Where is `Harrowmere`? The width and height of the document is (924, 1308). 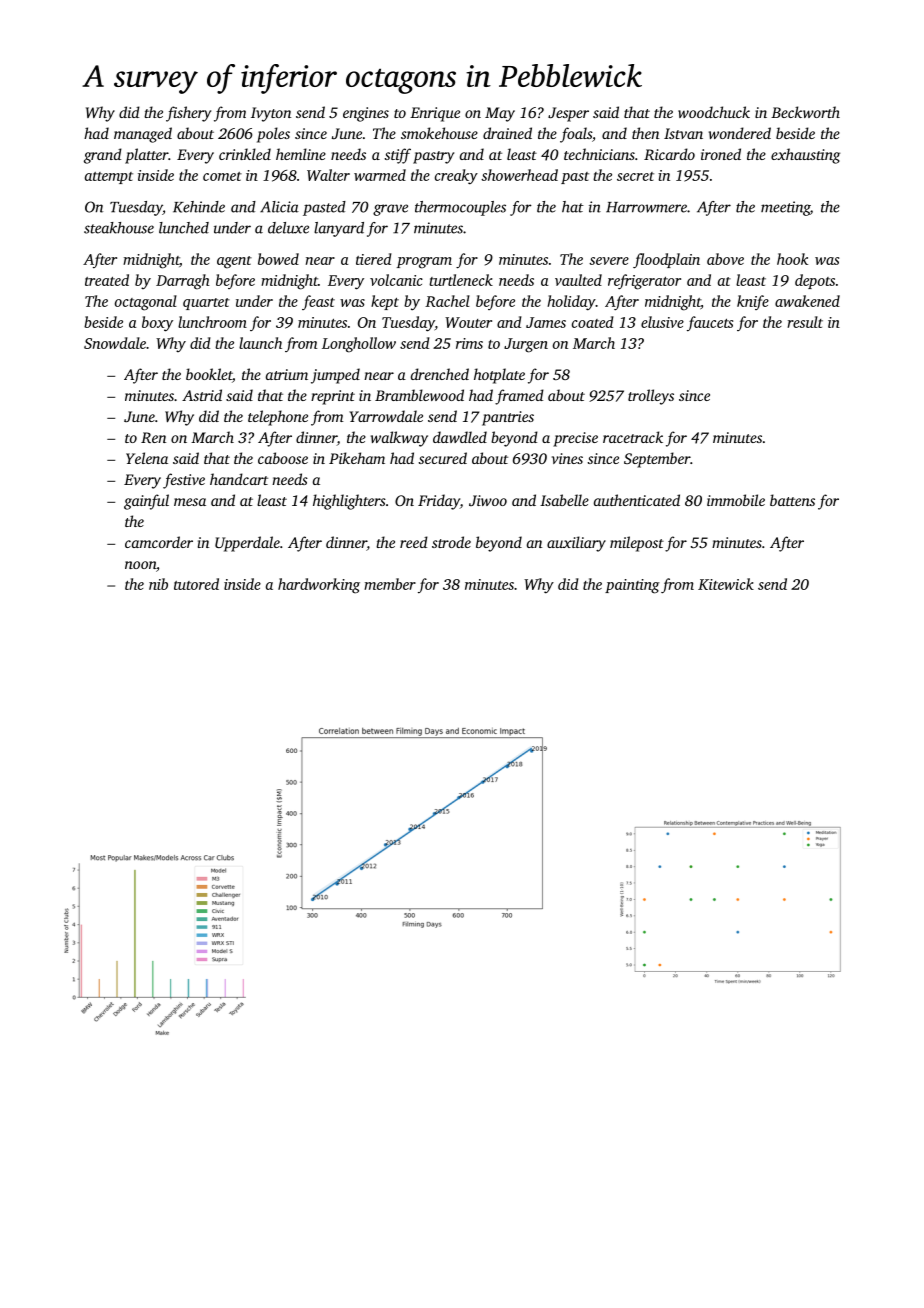
Harrowmere is located at coordinates (646, 207).
